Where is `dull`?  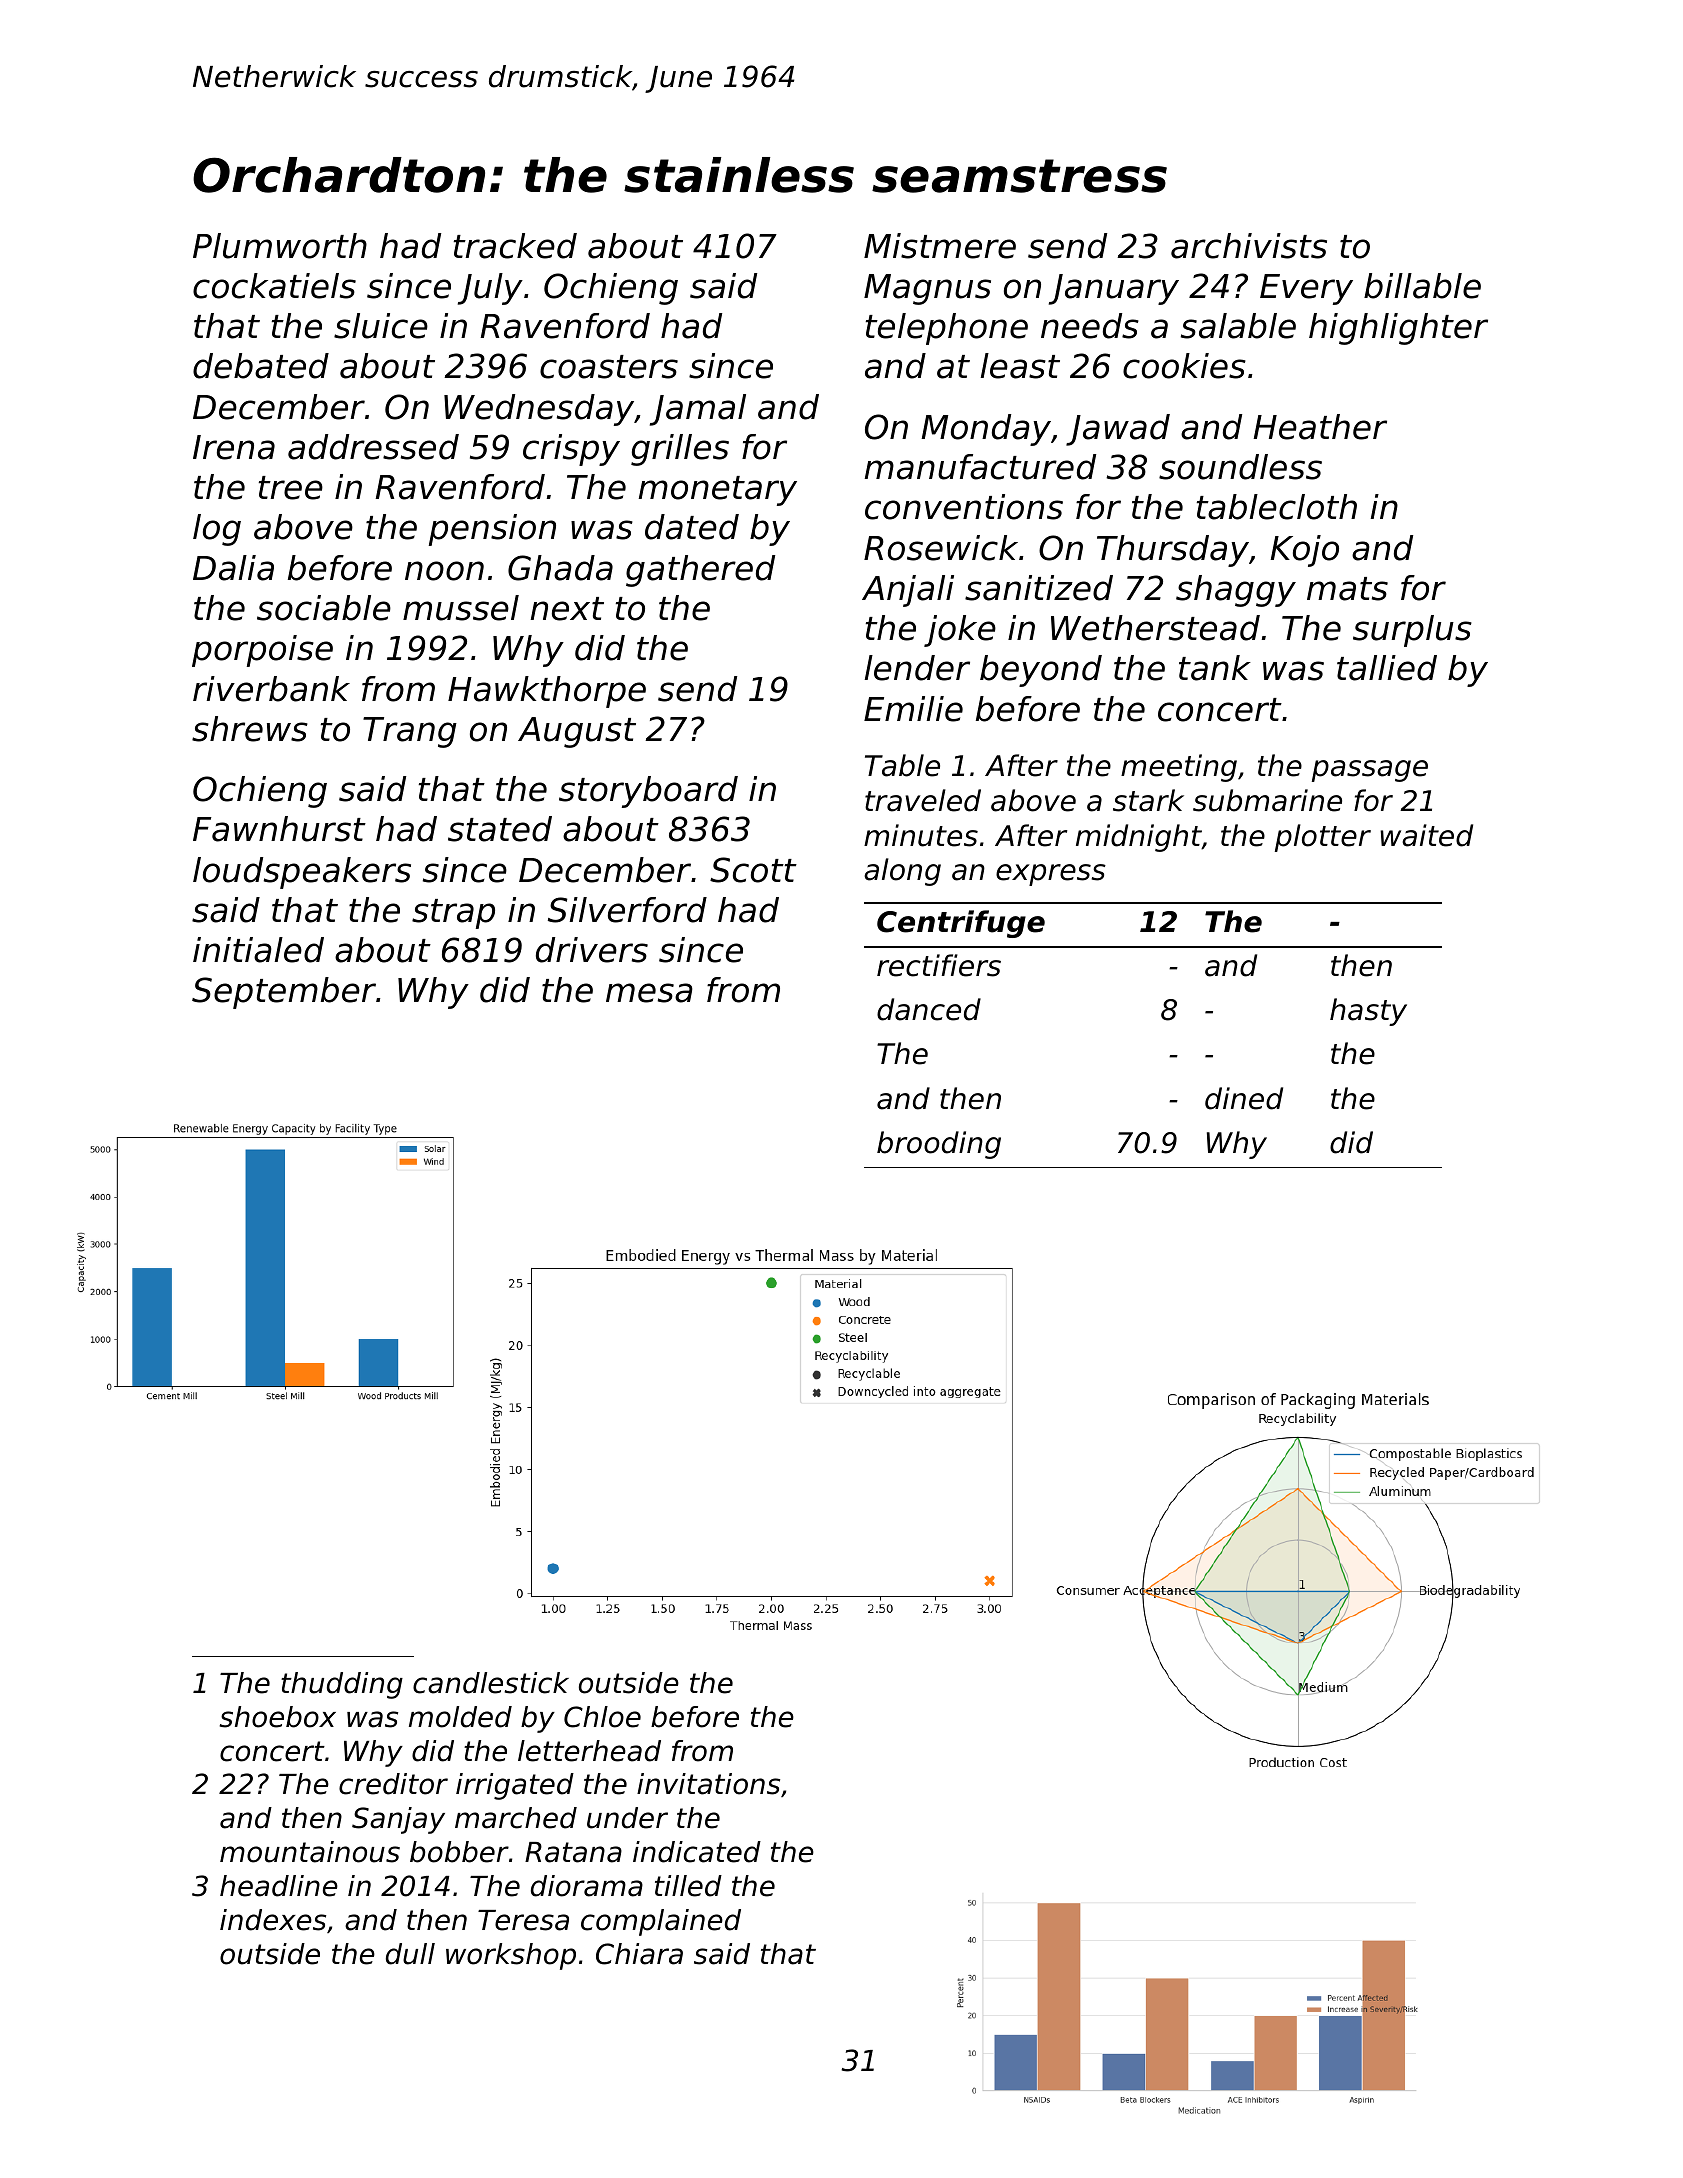 dull is located at coordinates (410, 1954).
